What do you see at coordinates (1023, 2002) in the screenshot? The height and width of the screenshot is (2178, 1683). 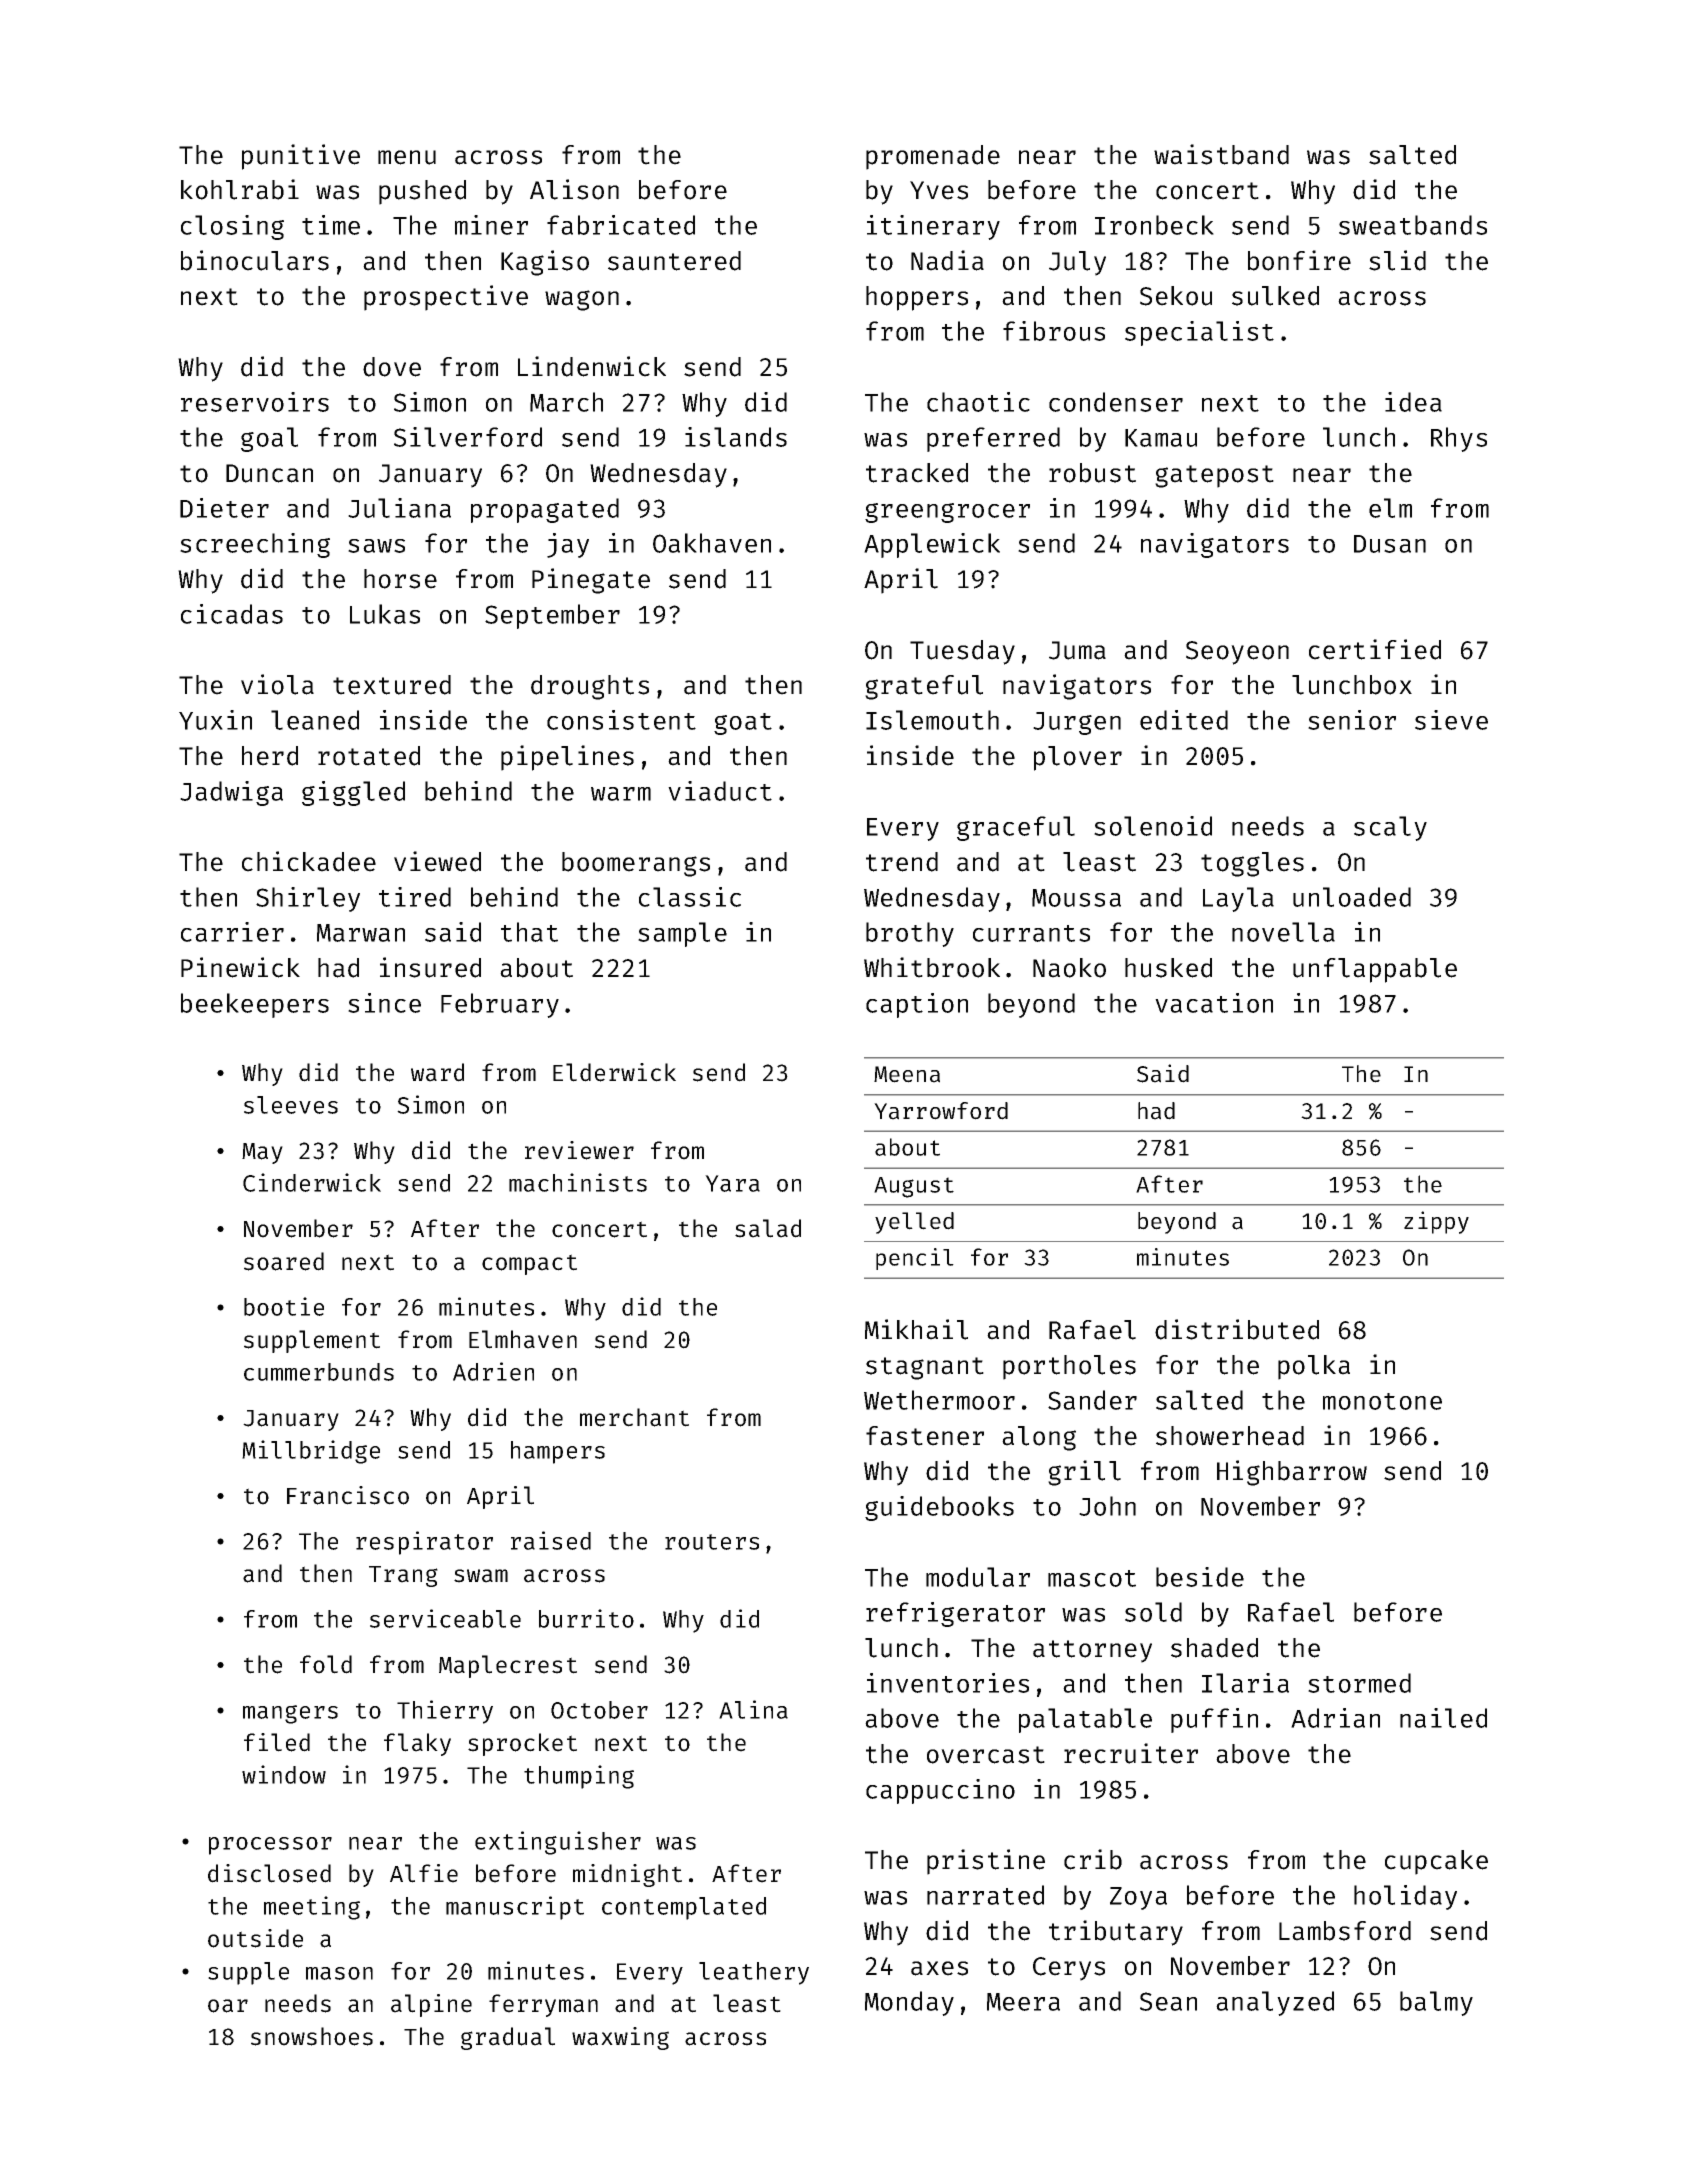 I see `Meera` at bounding box center [1023, 2002].
